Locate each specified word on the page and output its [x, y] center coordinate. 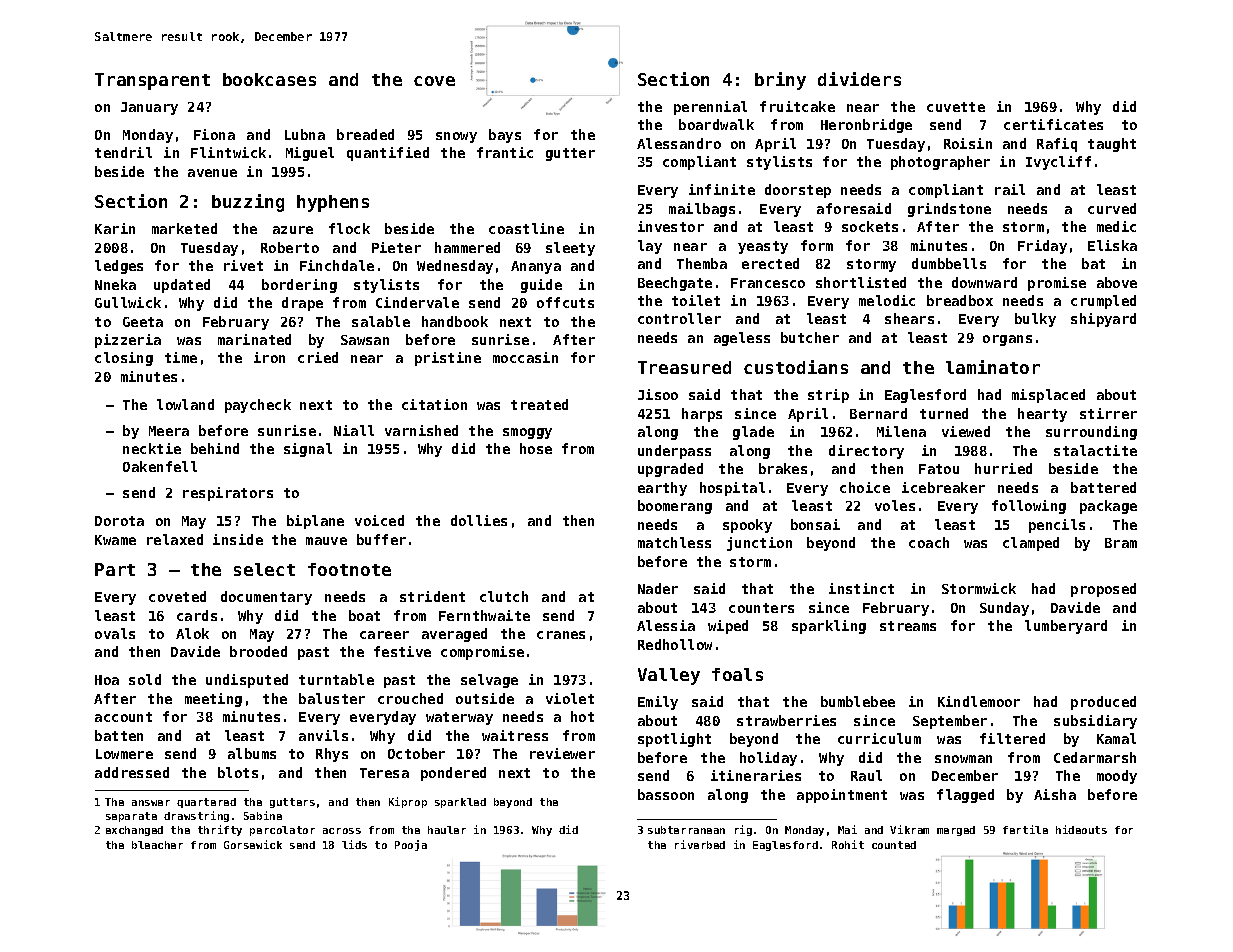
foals [737, 674]
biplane [315, 522]
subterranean [686, 830]
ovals [115, 633]
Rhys [332, 755]
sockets [870, 226]
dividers [859, 79]
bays [505, 136]
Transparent [152, 81]
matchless [674, 542]
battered [1103, 487]
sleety [570, 249]
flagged [965, 796]
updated [182, 286]
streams [908, 626]
